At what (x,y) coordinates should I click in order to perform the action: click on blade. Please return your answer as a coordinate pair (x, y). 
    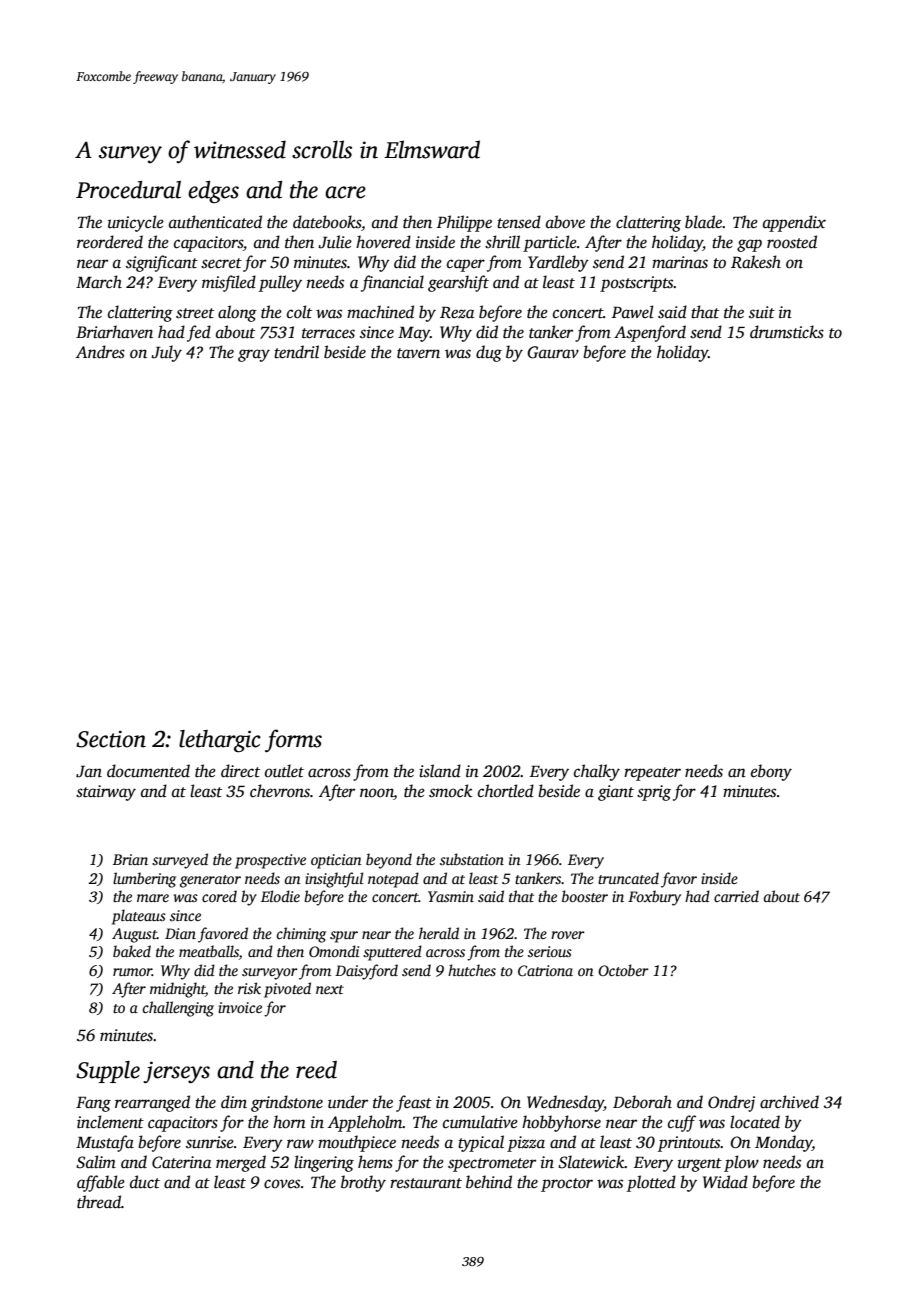
    Looking at the image, I should click on (704, 222).
